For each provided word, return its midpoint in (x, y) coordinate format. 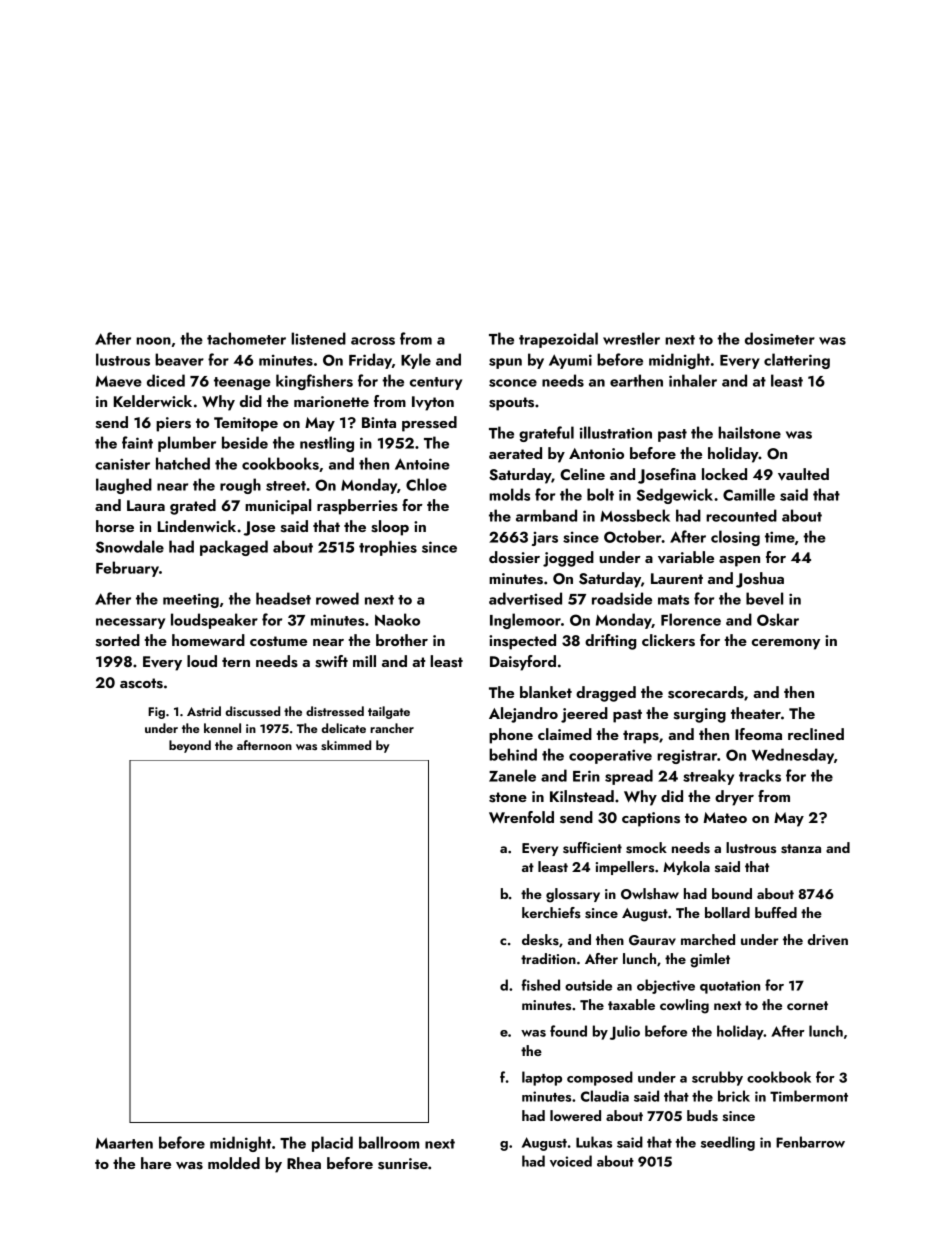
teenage (242, 383)
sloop (390, 528)
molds (509, 494)
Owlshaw (650, 894)
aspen (739, 561)
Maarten (124, 1143)
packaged (234, 548)
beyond (190, 746)
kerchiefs (551, 912)
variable (686, 557)
